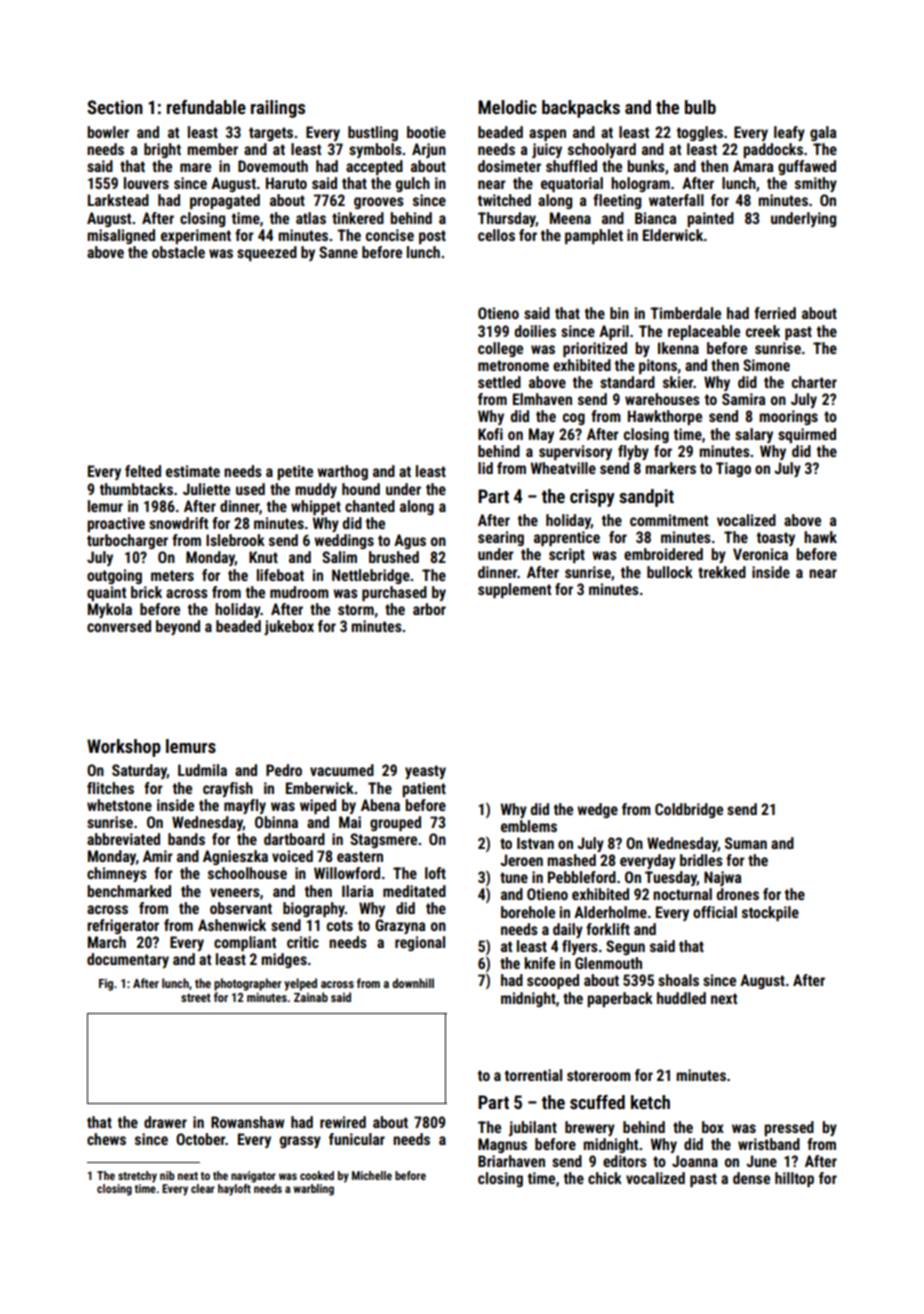  What do you see at coordinates (751, 1178) in the page?
I see `dense` at bounding box center [751, 1178].
